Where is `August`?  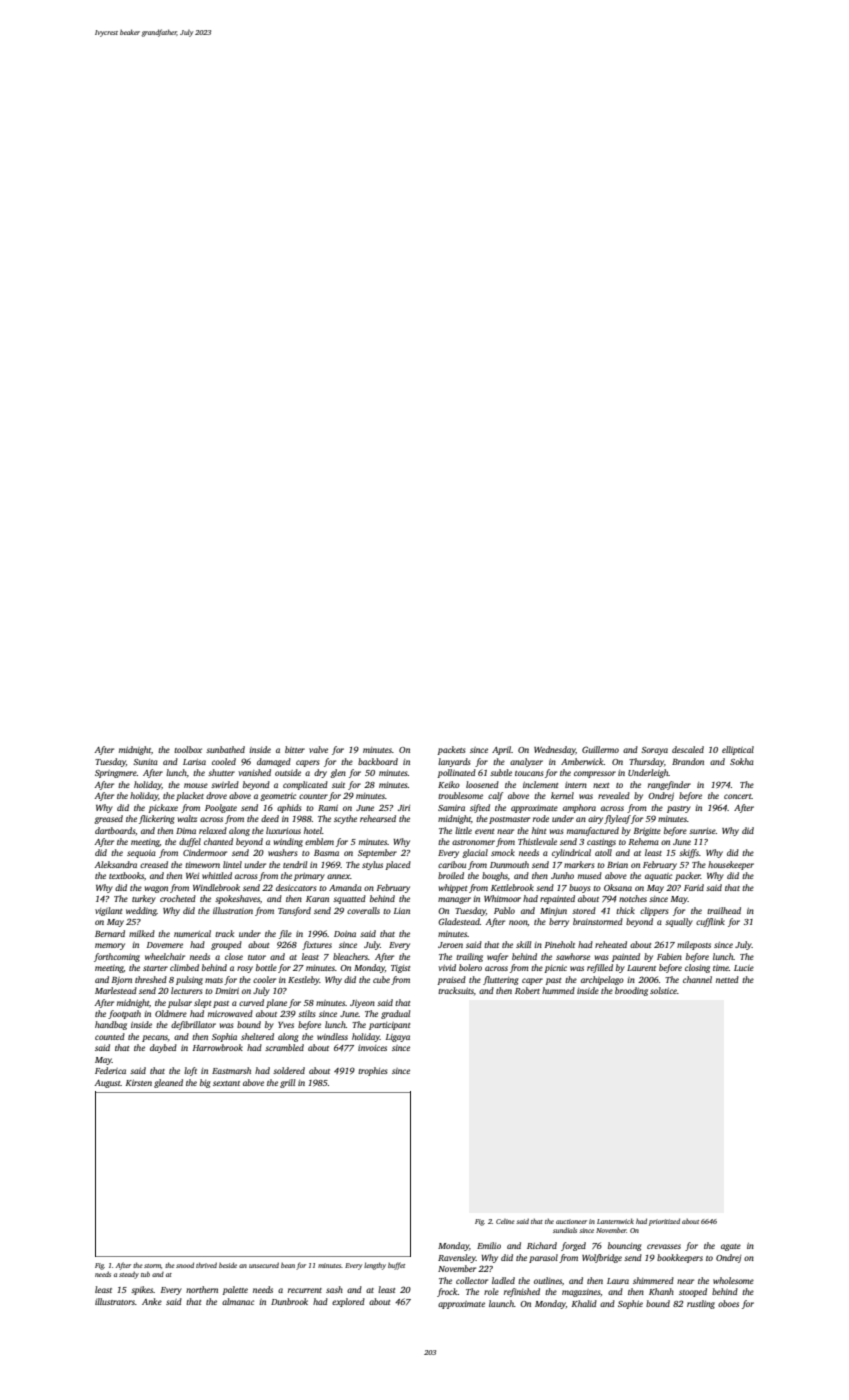 August is located at coordinates (107, 1084).
